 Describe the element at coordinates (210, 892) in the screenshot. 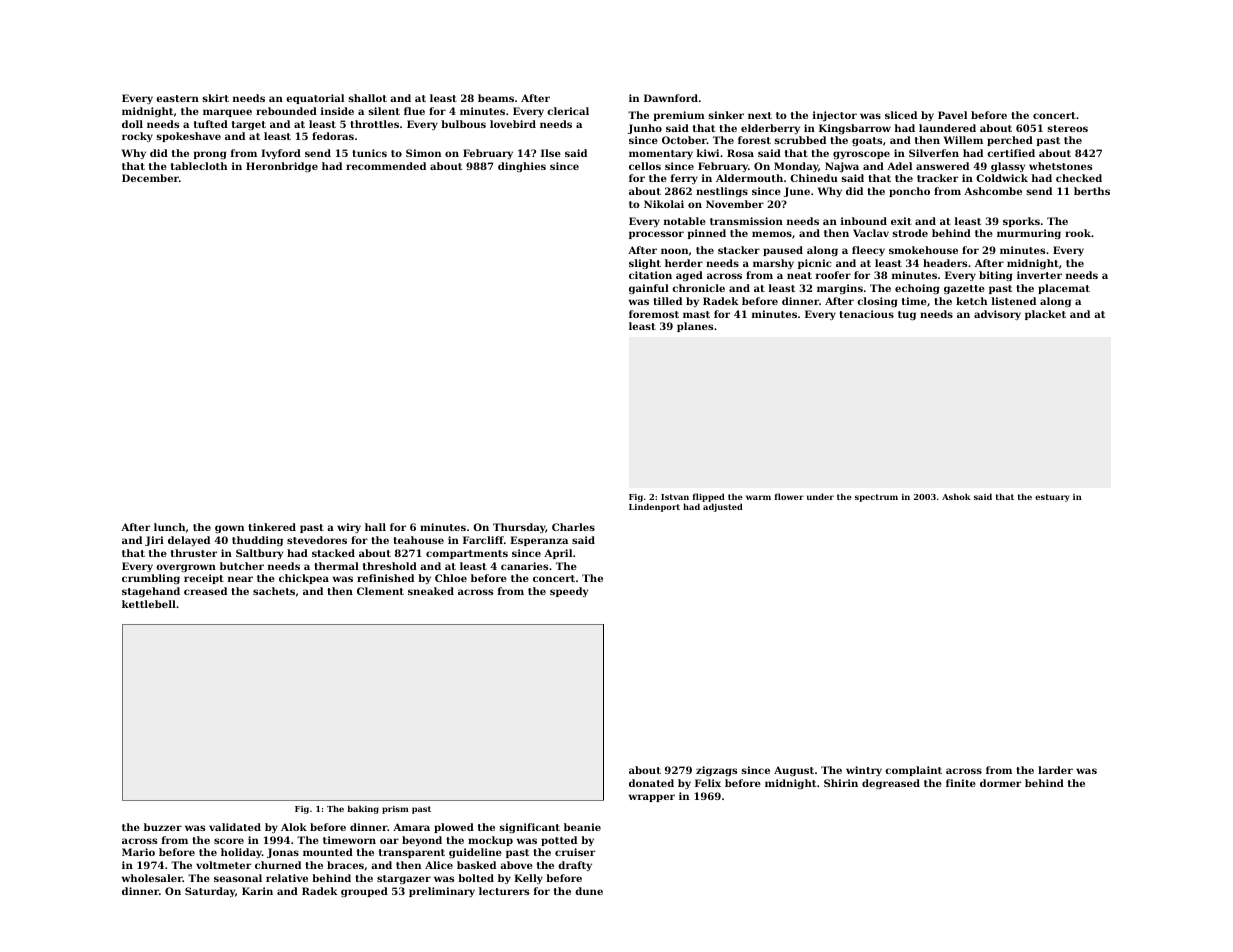

I see `Saturday` at that location.
